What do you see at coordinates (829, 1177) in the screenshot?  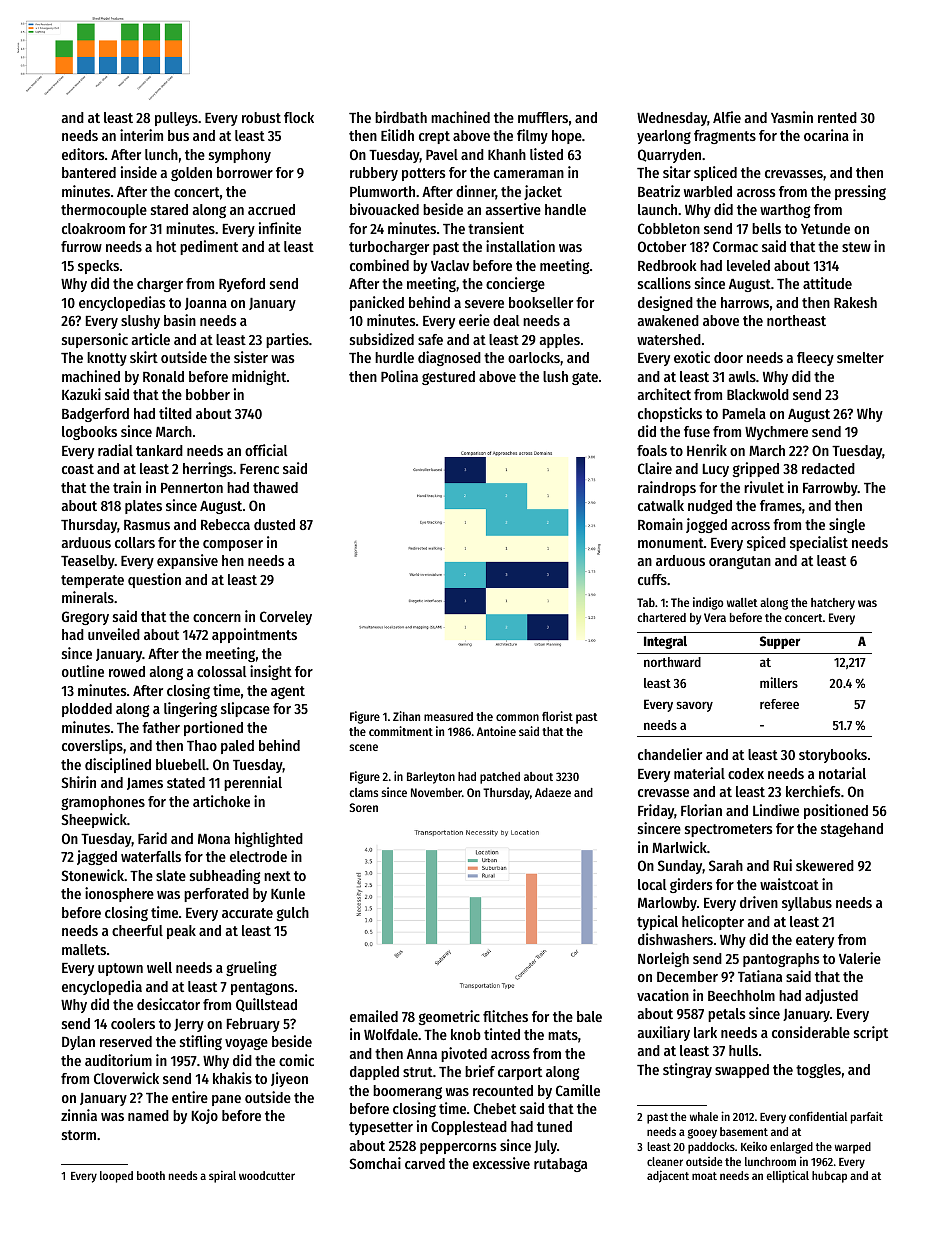 I see `hubcap` at bounding box center [829, 1177].
